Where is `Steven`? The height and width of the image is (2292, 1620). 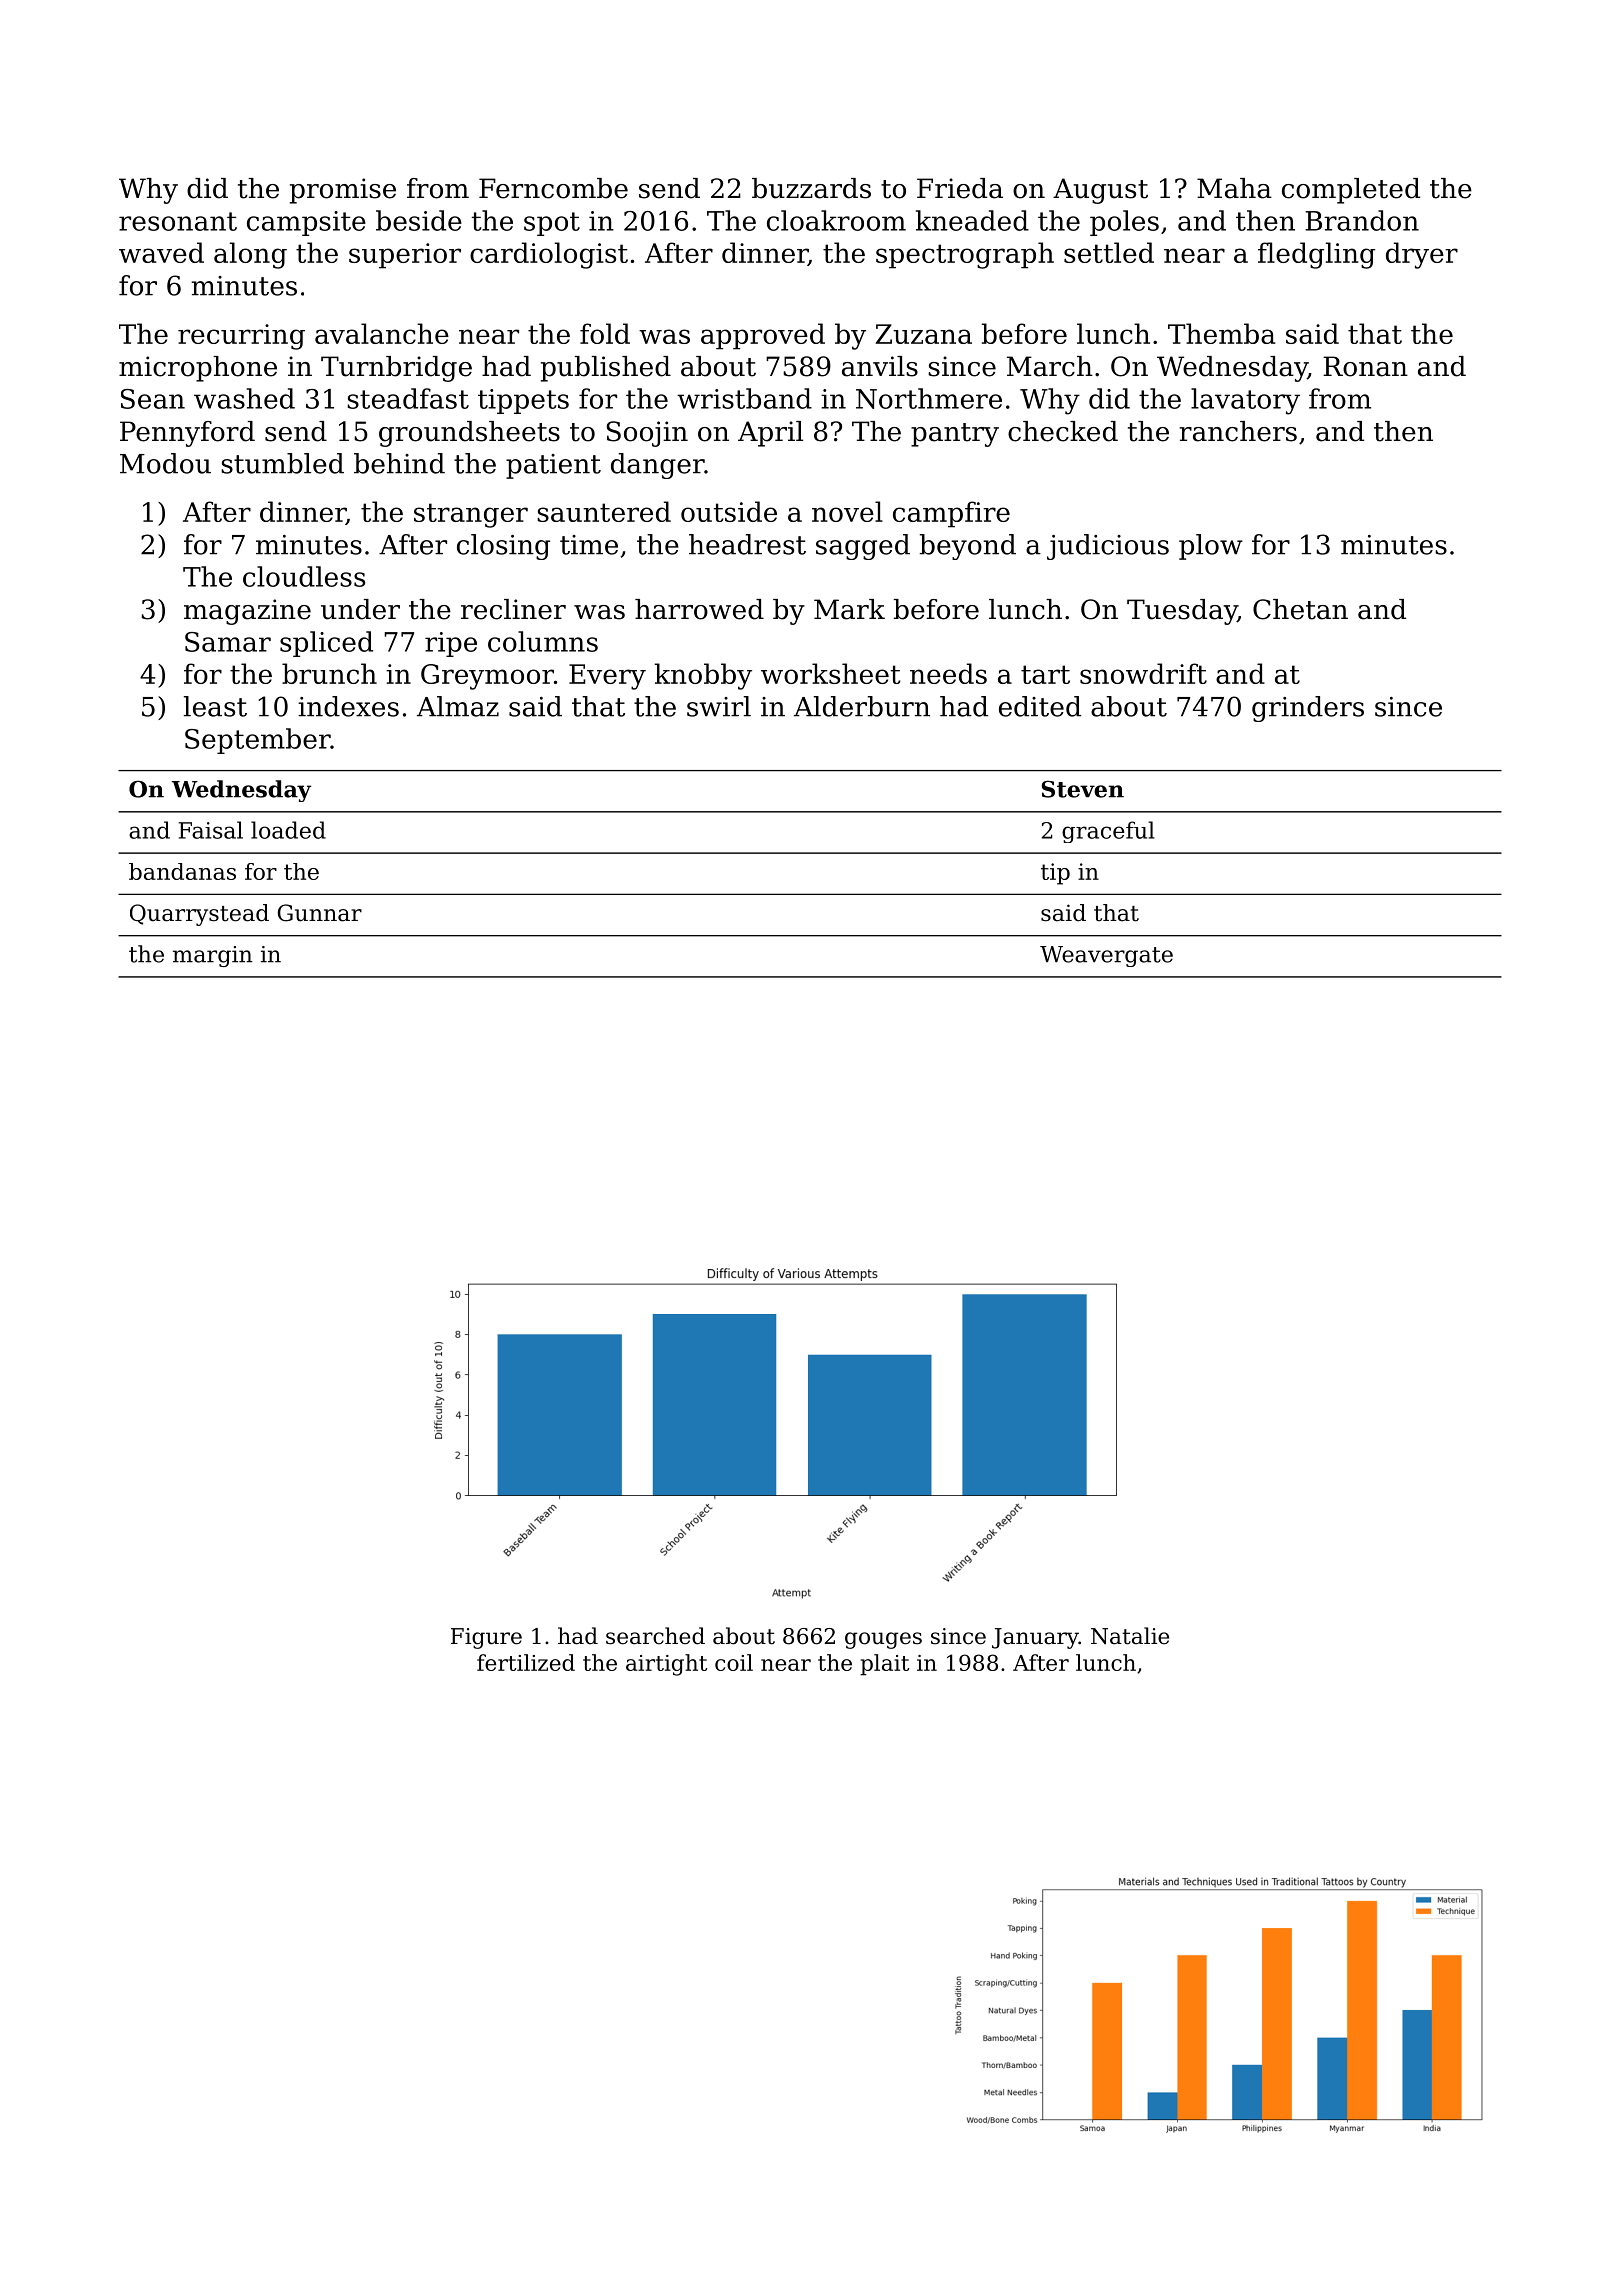 Steven is located at coordinates (1082, 789).
